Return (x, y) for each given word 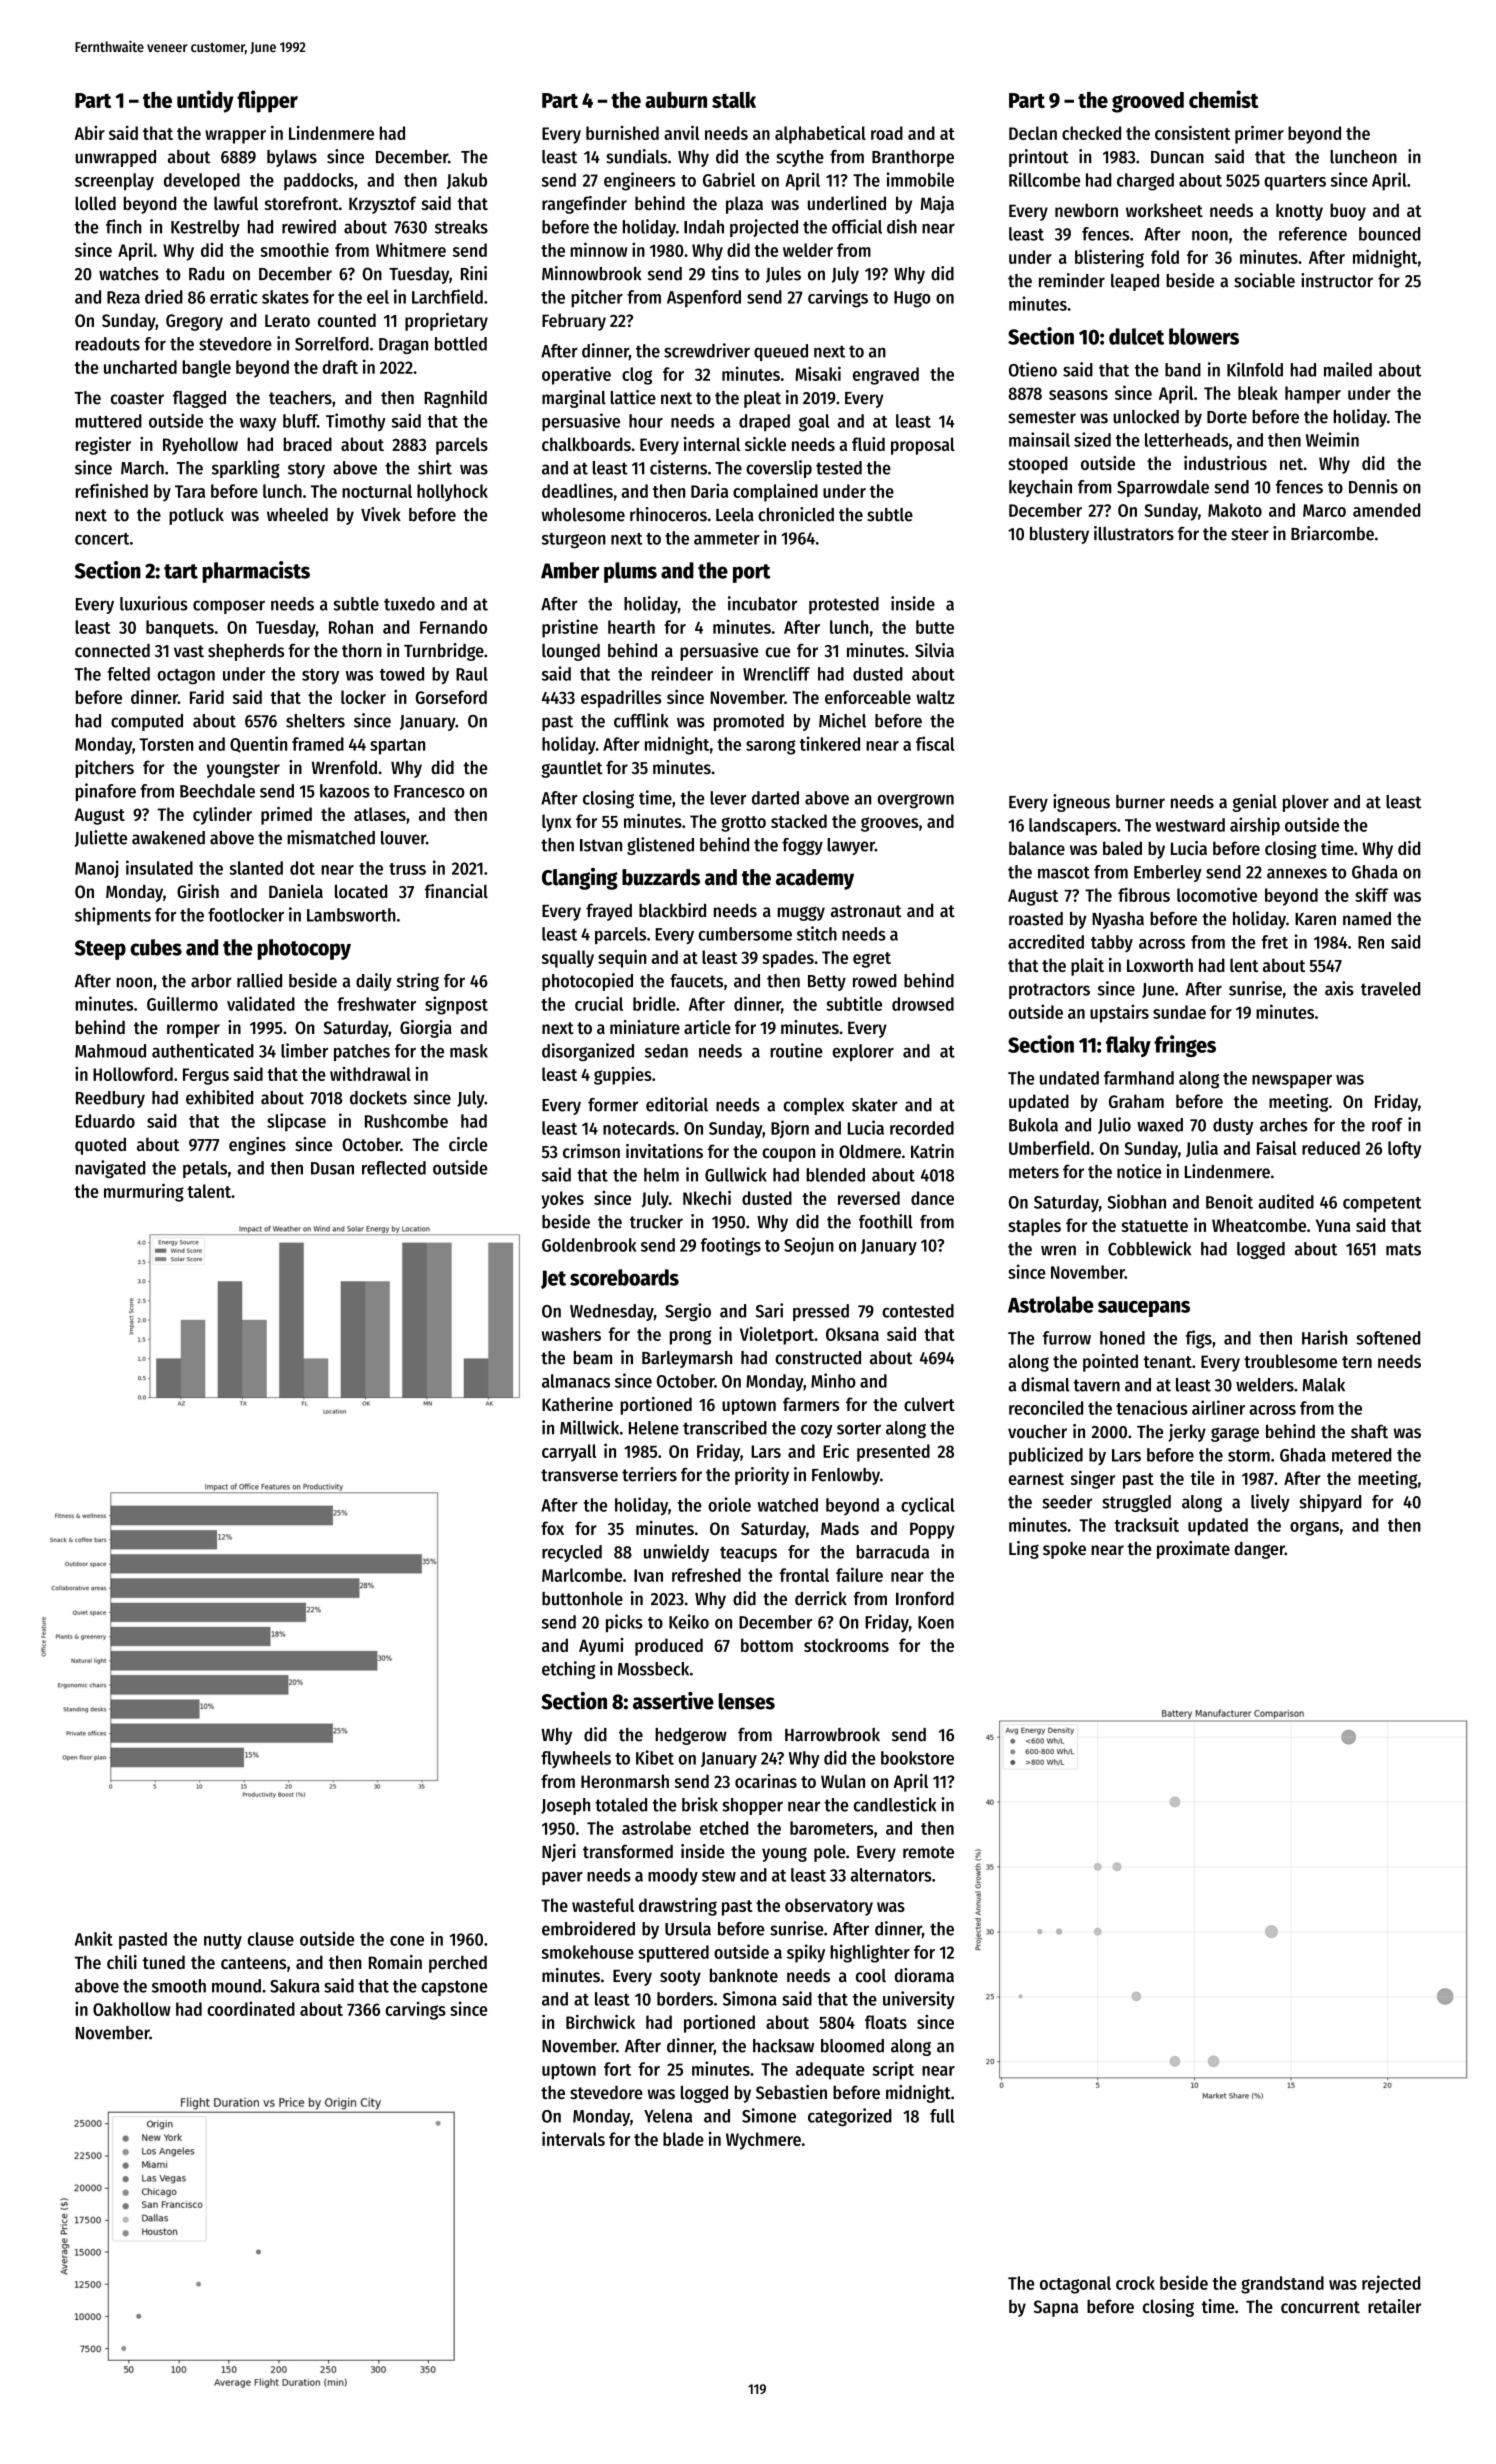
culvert (929, 1404)
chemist (1223, 99)
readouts (108, 344)
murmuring (144, 1192)
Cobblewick (1149, 1248)
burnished (622, 133)
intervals (573, 2138)
